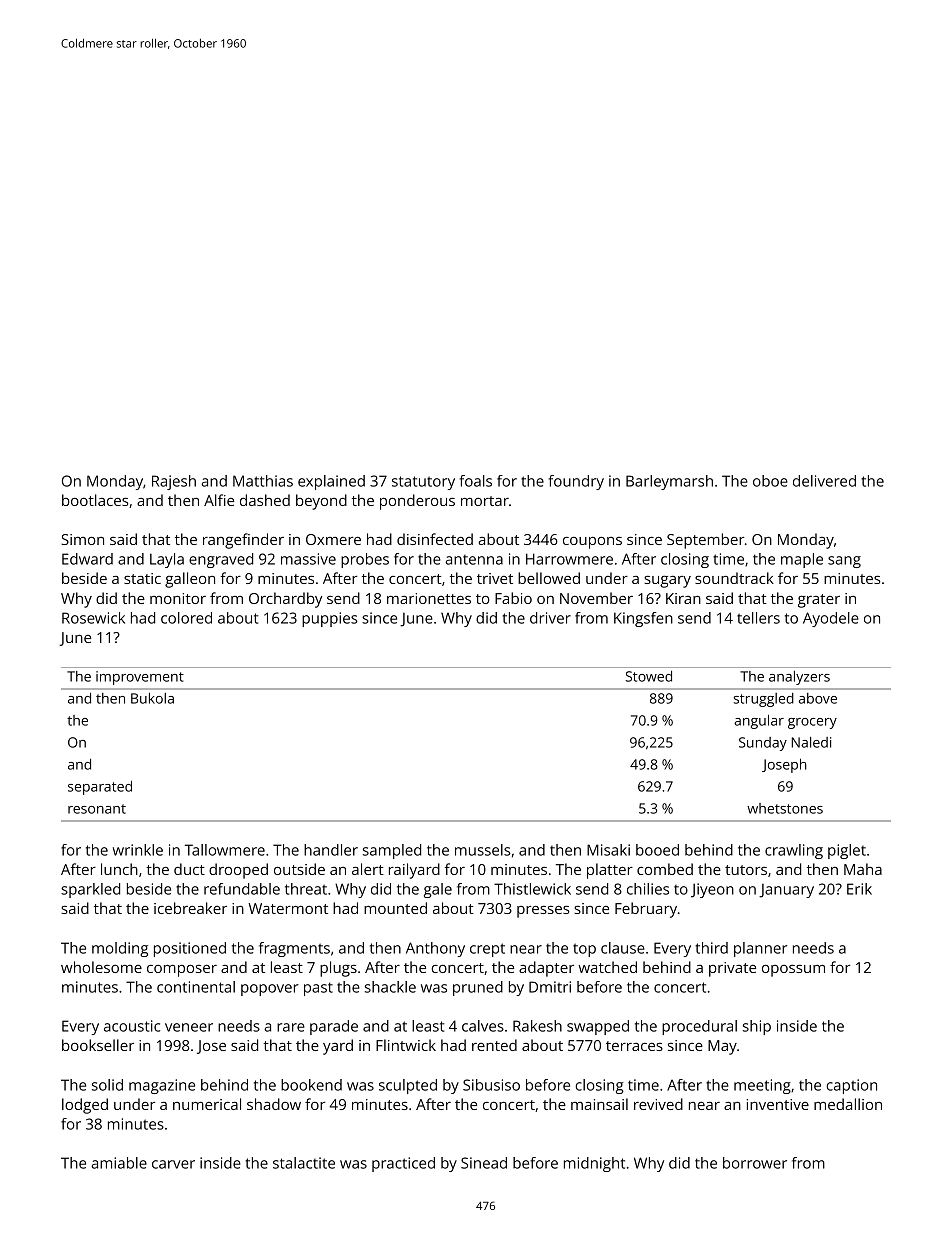 Image resolution: width=952 pixels, height=1233 pixels. I want to click on Sunday, so click(763, 744).
